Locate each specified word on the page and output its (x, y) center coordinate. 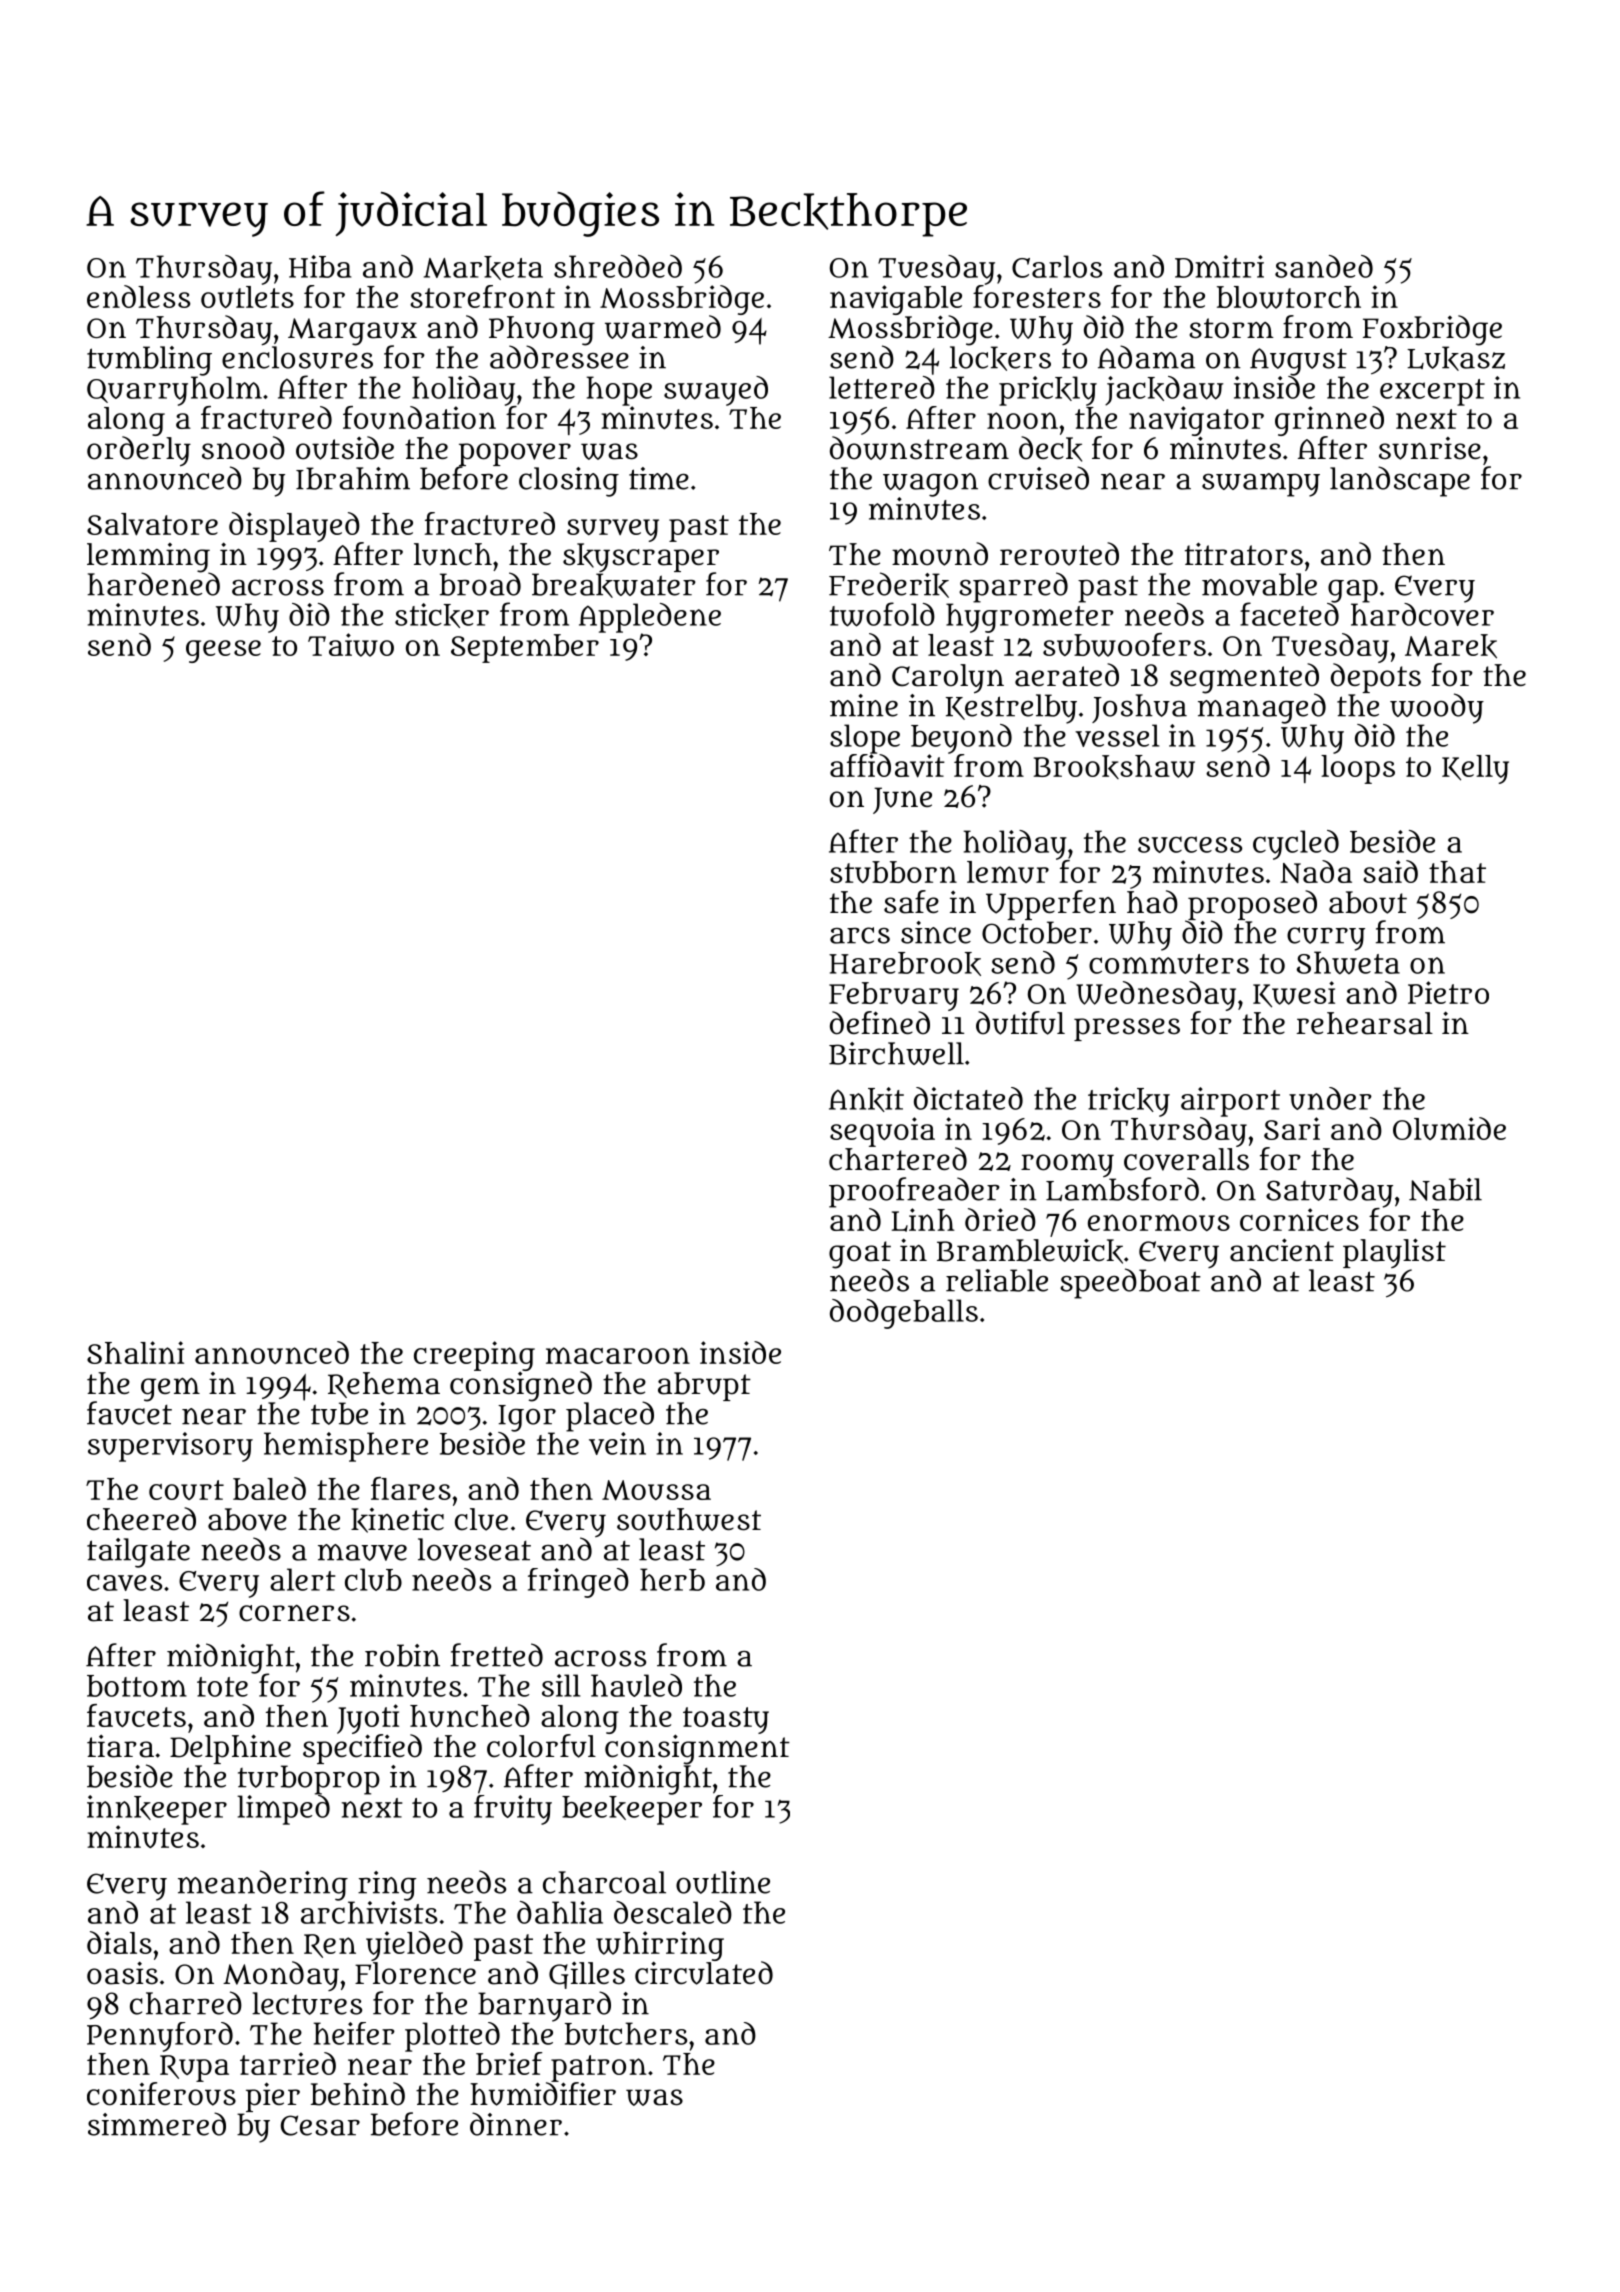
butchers (626, 2033)
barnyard (544, 2006)
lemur (1008, 872)
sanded (1324, 266)
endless (138, 296)
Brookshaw (1114, 767)
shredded (618, 266)
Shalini (135, 1352)
